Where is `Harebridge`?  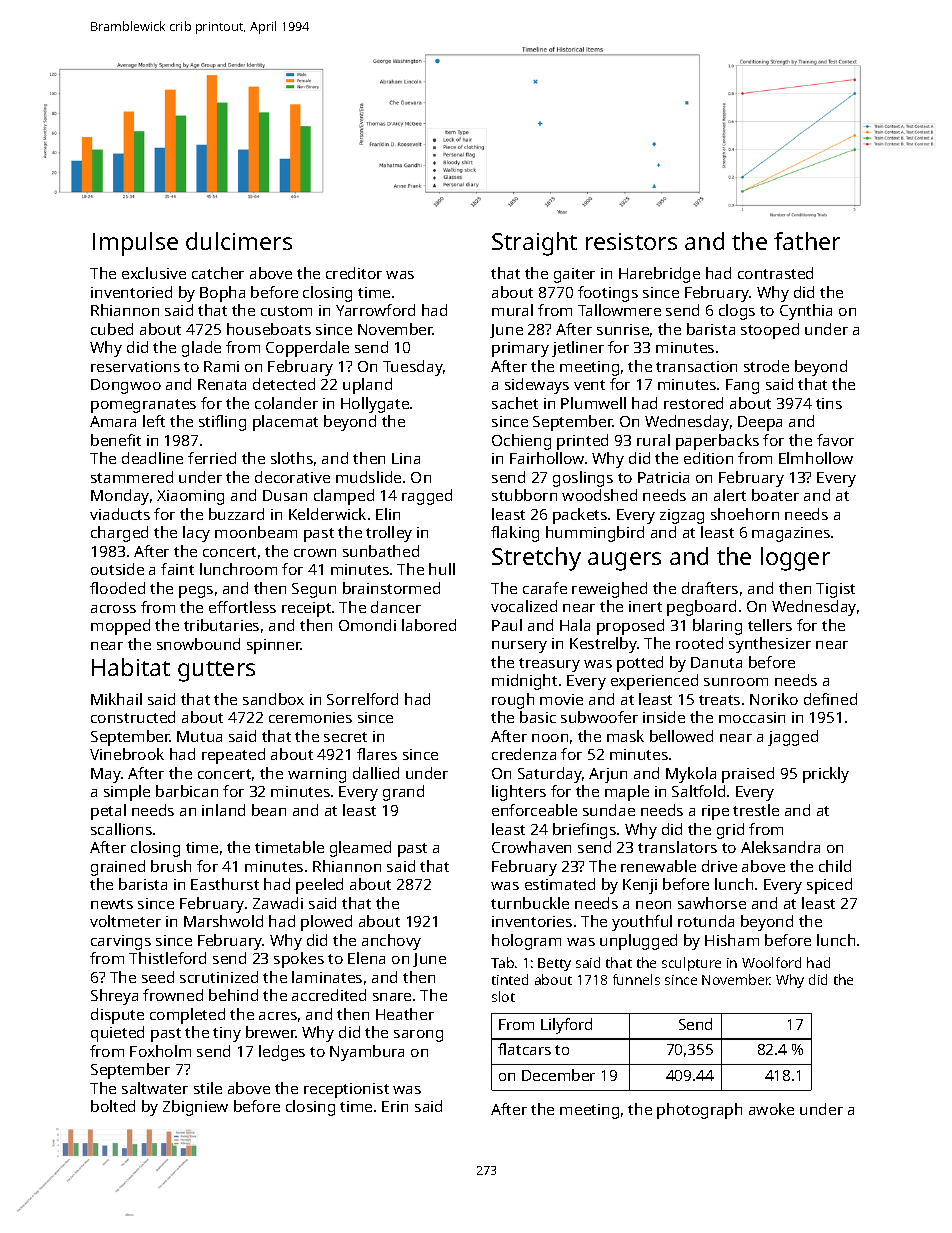 Harebridge is located at coordinates (659, 275).
